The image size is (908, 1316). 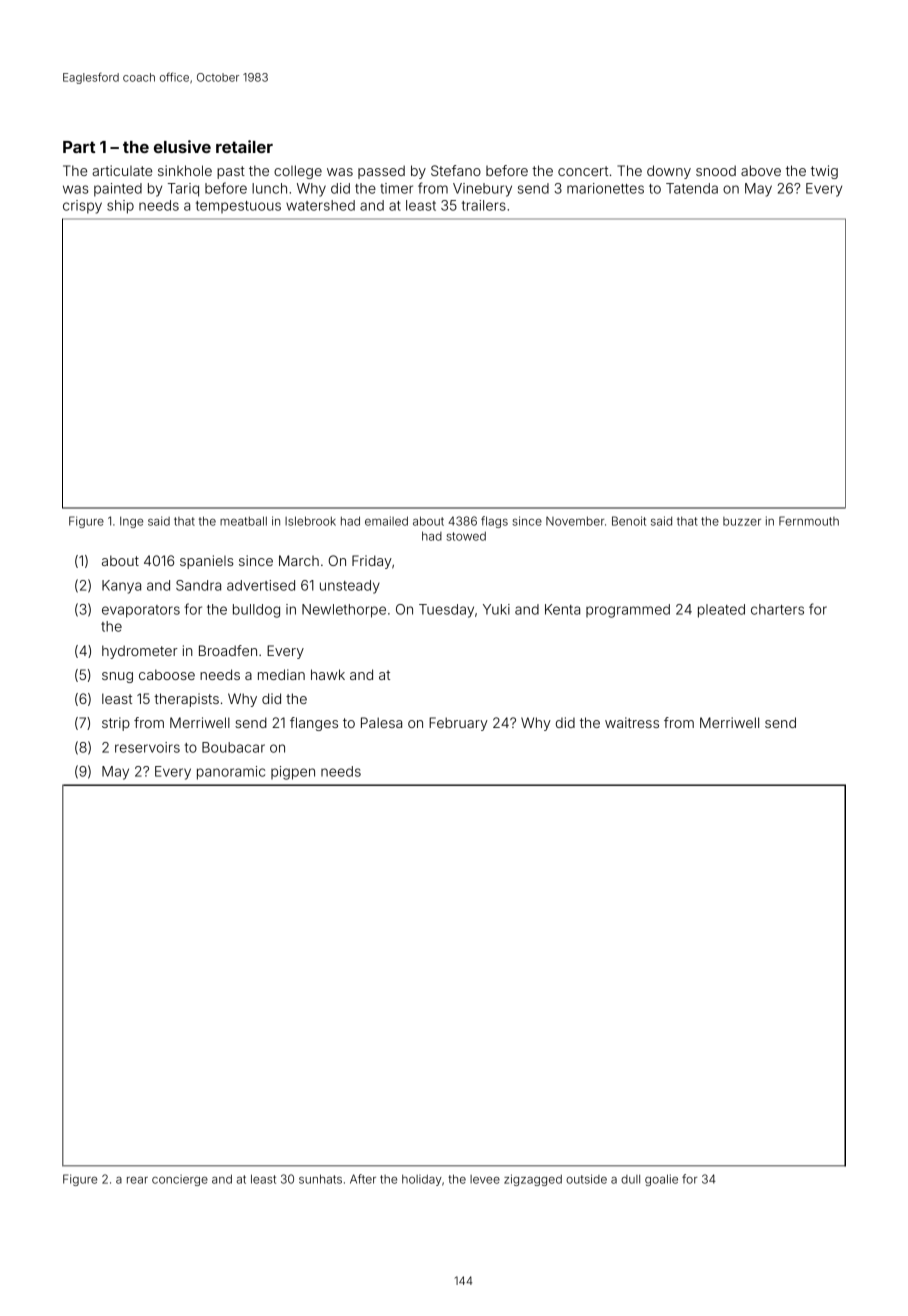 What do you see at coordinates (381, 722) in the screenshot?
I see `Palesa` at bounding box center [381, 722].
